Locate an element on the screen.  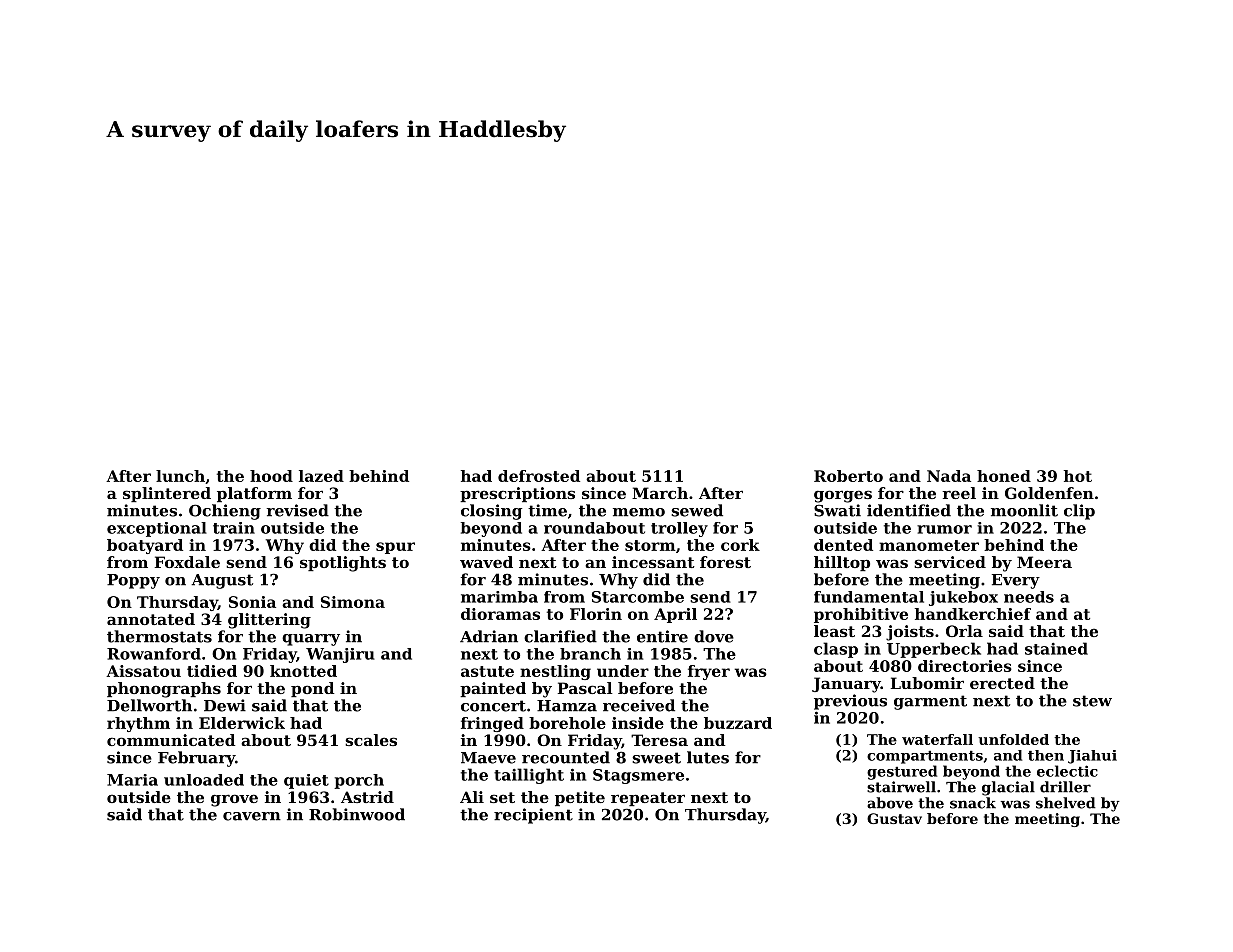
defrosted is located at coordinates (539, 476).
